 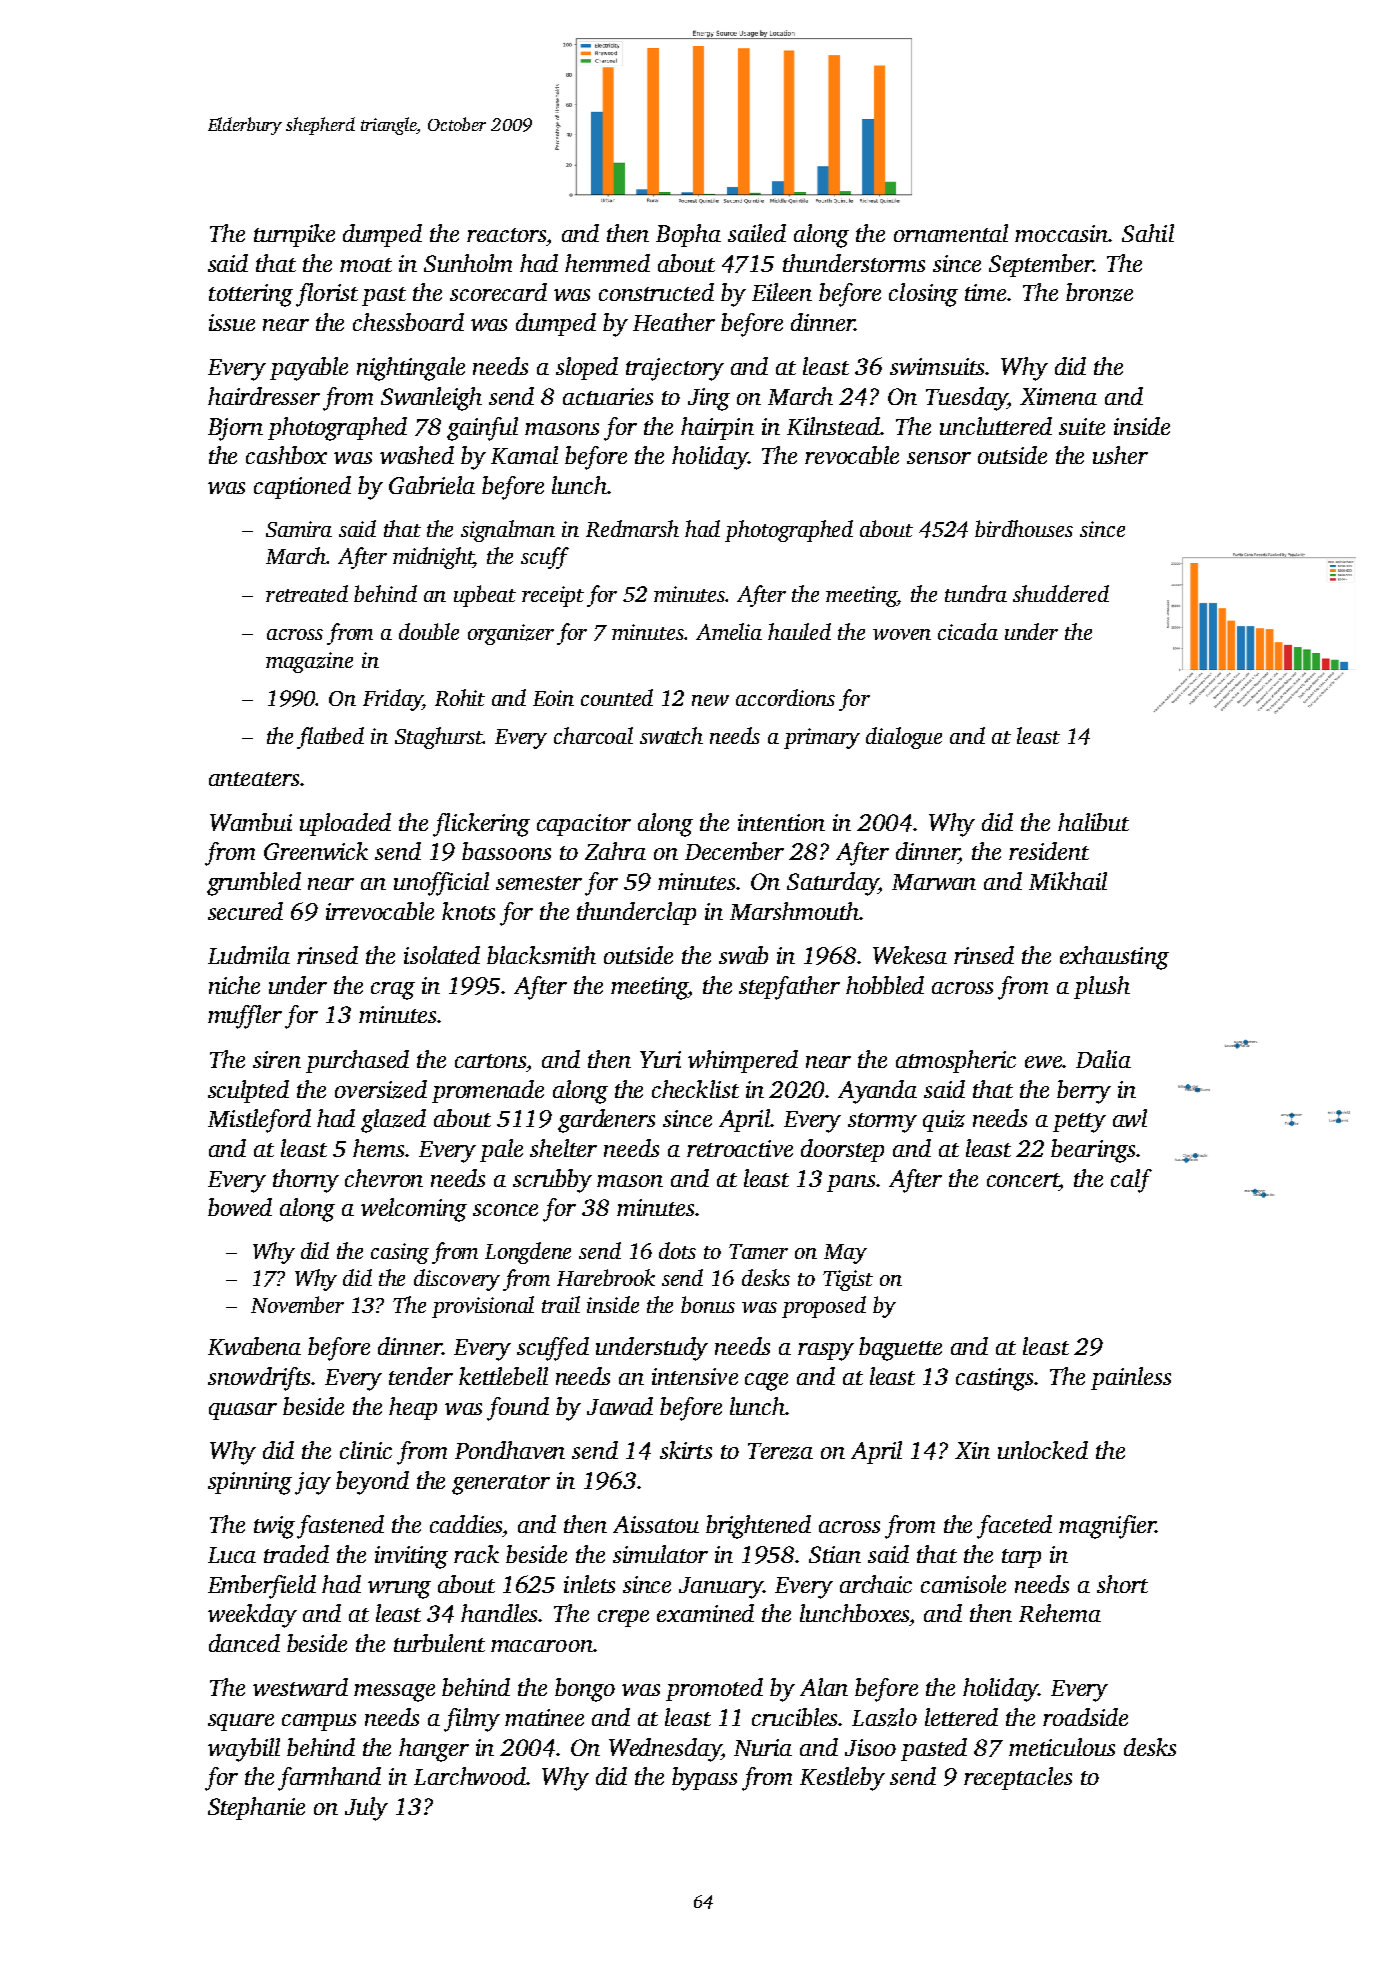 I want to click on campus, so click(x=319, y=1722).
